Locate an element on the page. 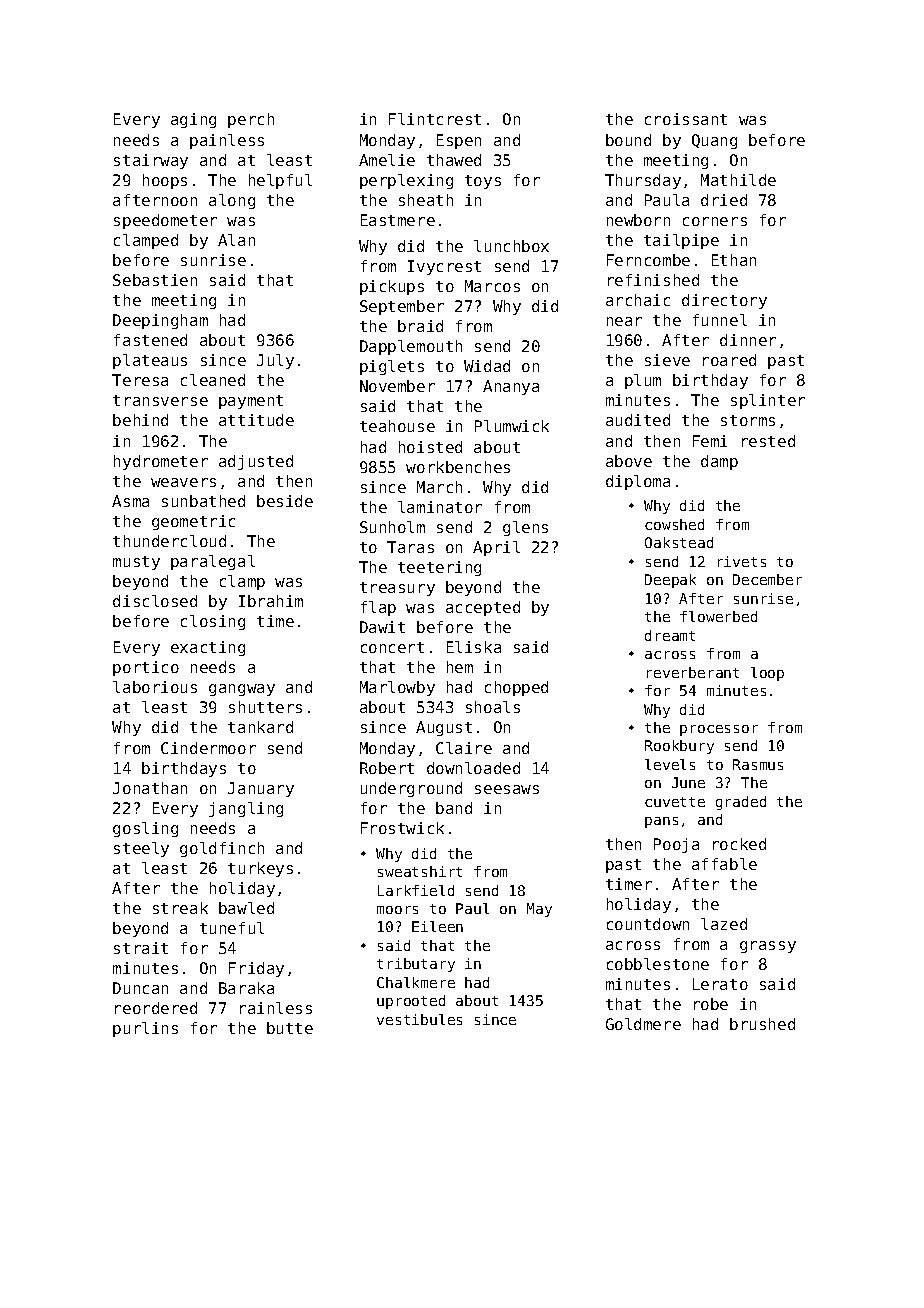 The image size is (924, 1308). seesaws is located at coordinates (507, 789).
